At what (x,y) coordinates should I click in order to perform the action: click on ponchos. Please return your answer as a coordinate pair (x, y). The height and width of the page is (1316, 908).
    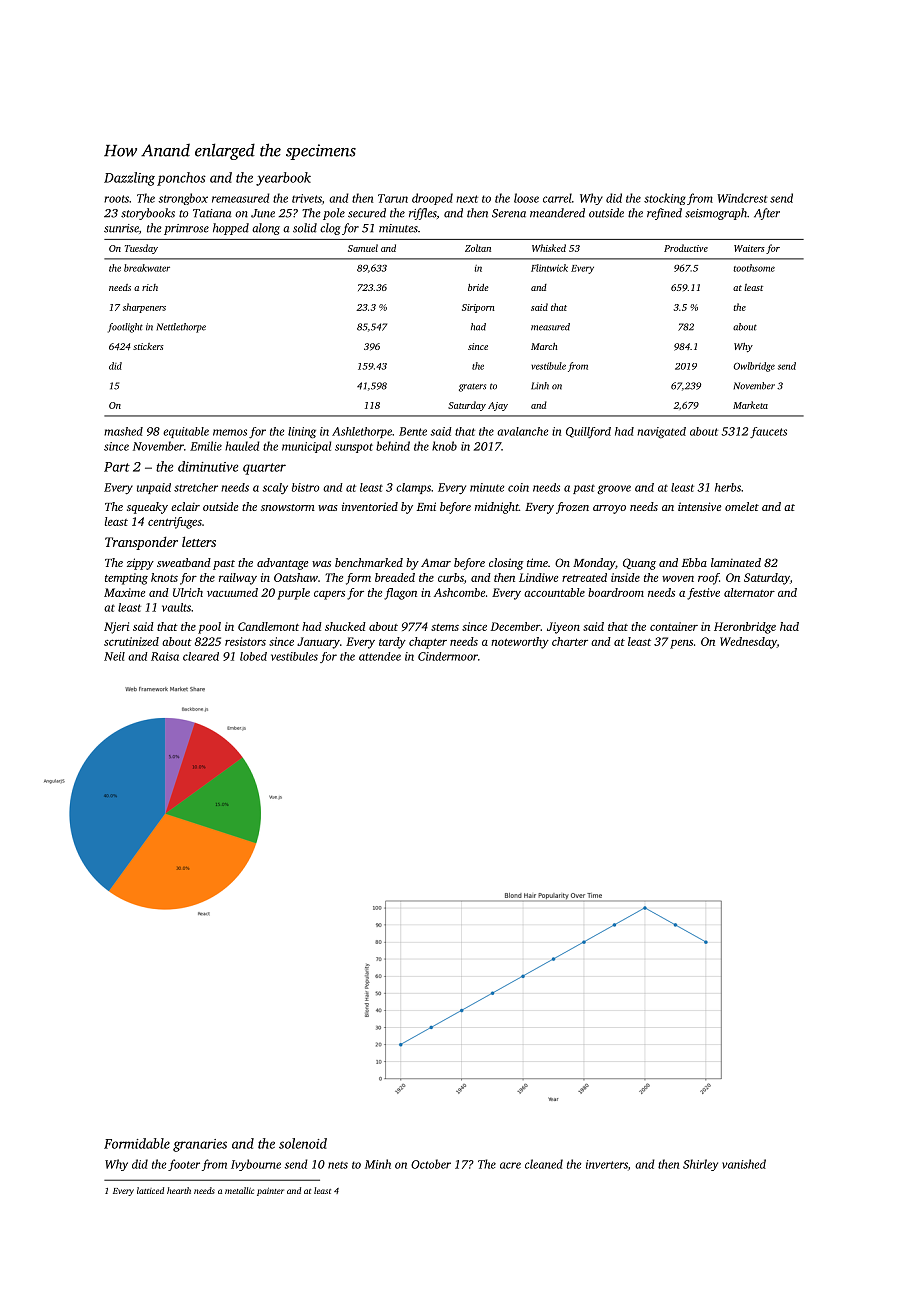
    Looking at the image, I should click on (181, 179).
